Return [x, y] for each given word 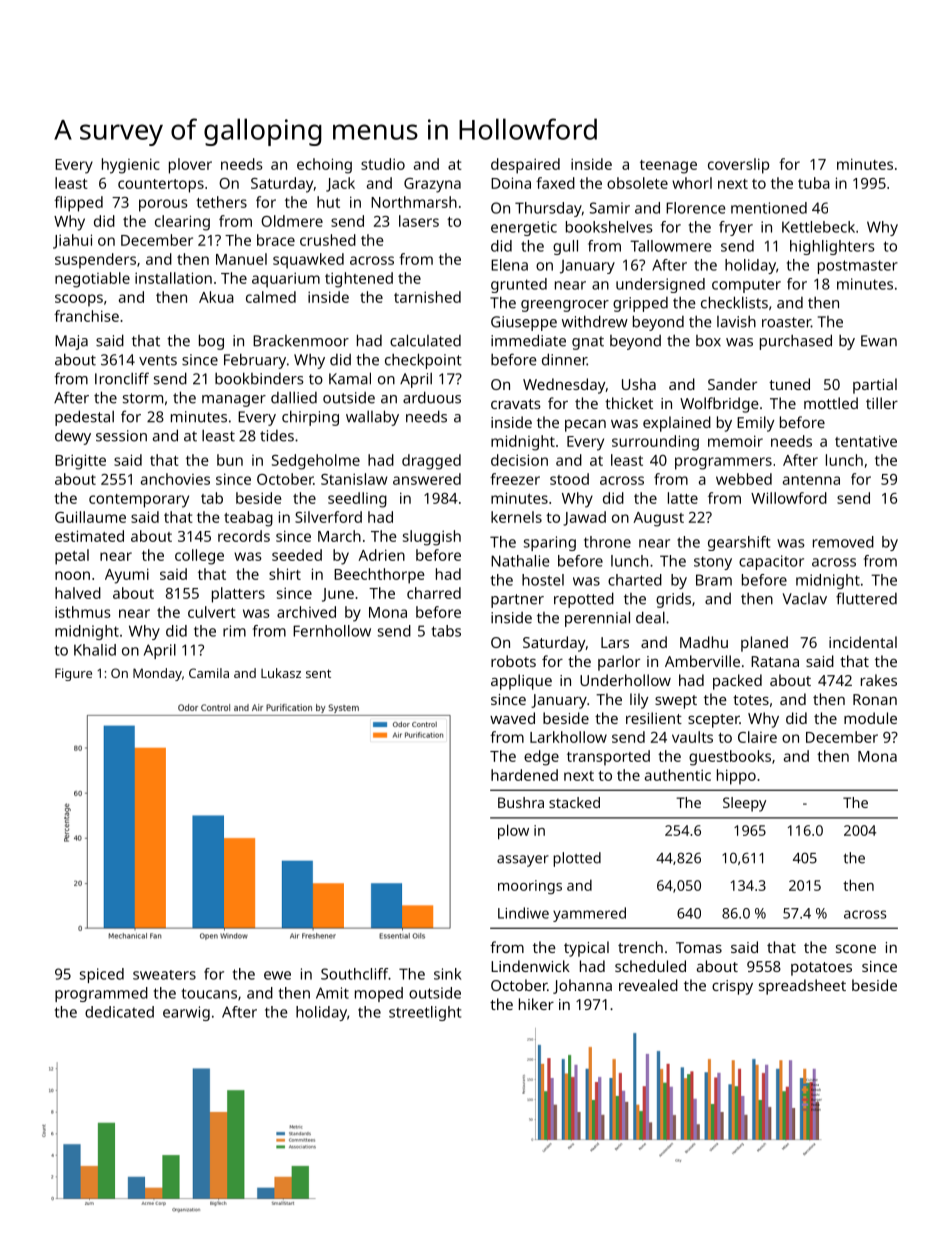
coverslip [738, 166]
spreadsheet [802, 987]
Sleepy [744, 804]
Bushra [521, 802]
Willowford [789, 498]
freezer [515, 479]
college [199, 557]
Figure [73, 674]
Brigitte [80, 462]
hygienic [131, 166]
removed [843, 542]
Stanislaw [354, 479]
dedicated [119, 1012]
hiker [536, 1004]
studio [383, 164]
